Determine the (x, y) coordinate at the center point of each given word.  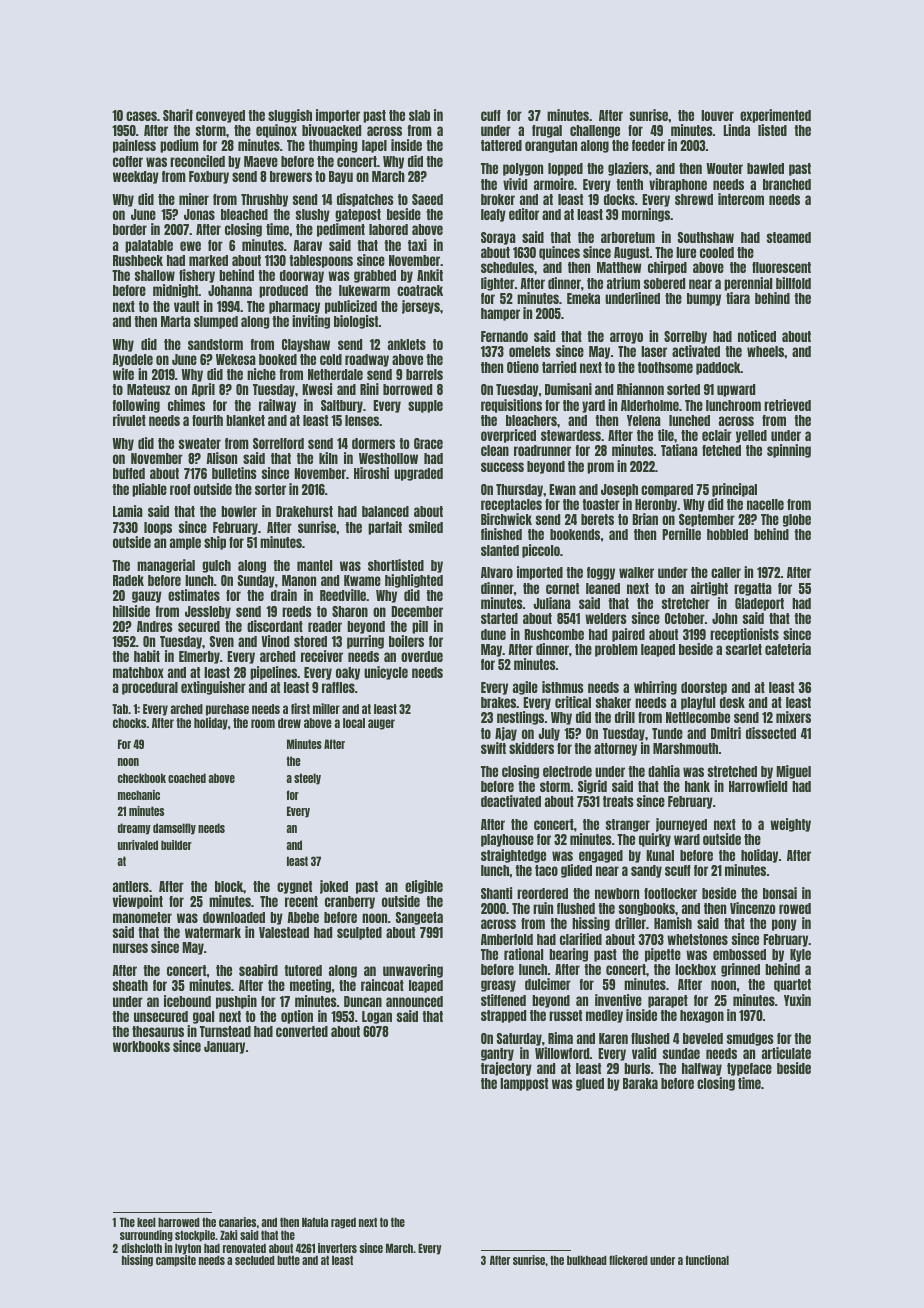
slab (419, 115)
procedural (150, 688)
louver (717, 115)
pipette (663, 955)
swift (493, 748)
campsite (176, 1261)
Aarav (307, 245)
